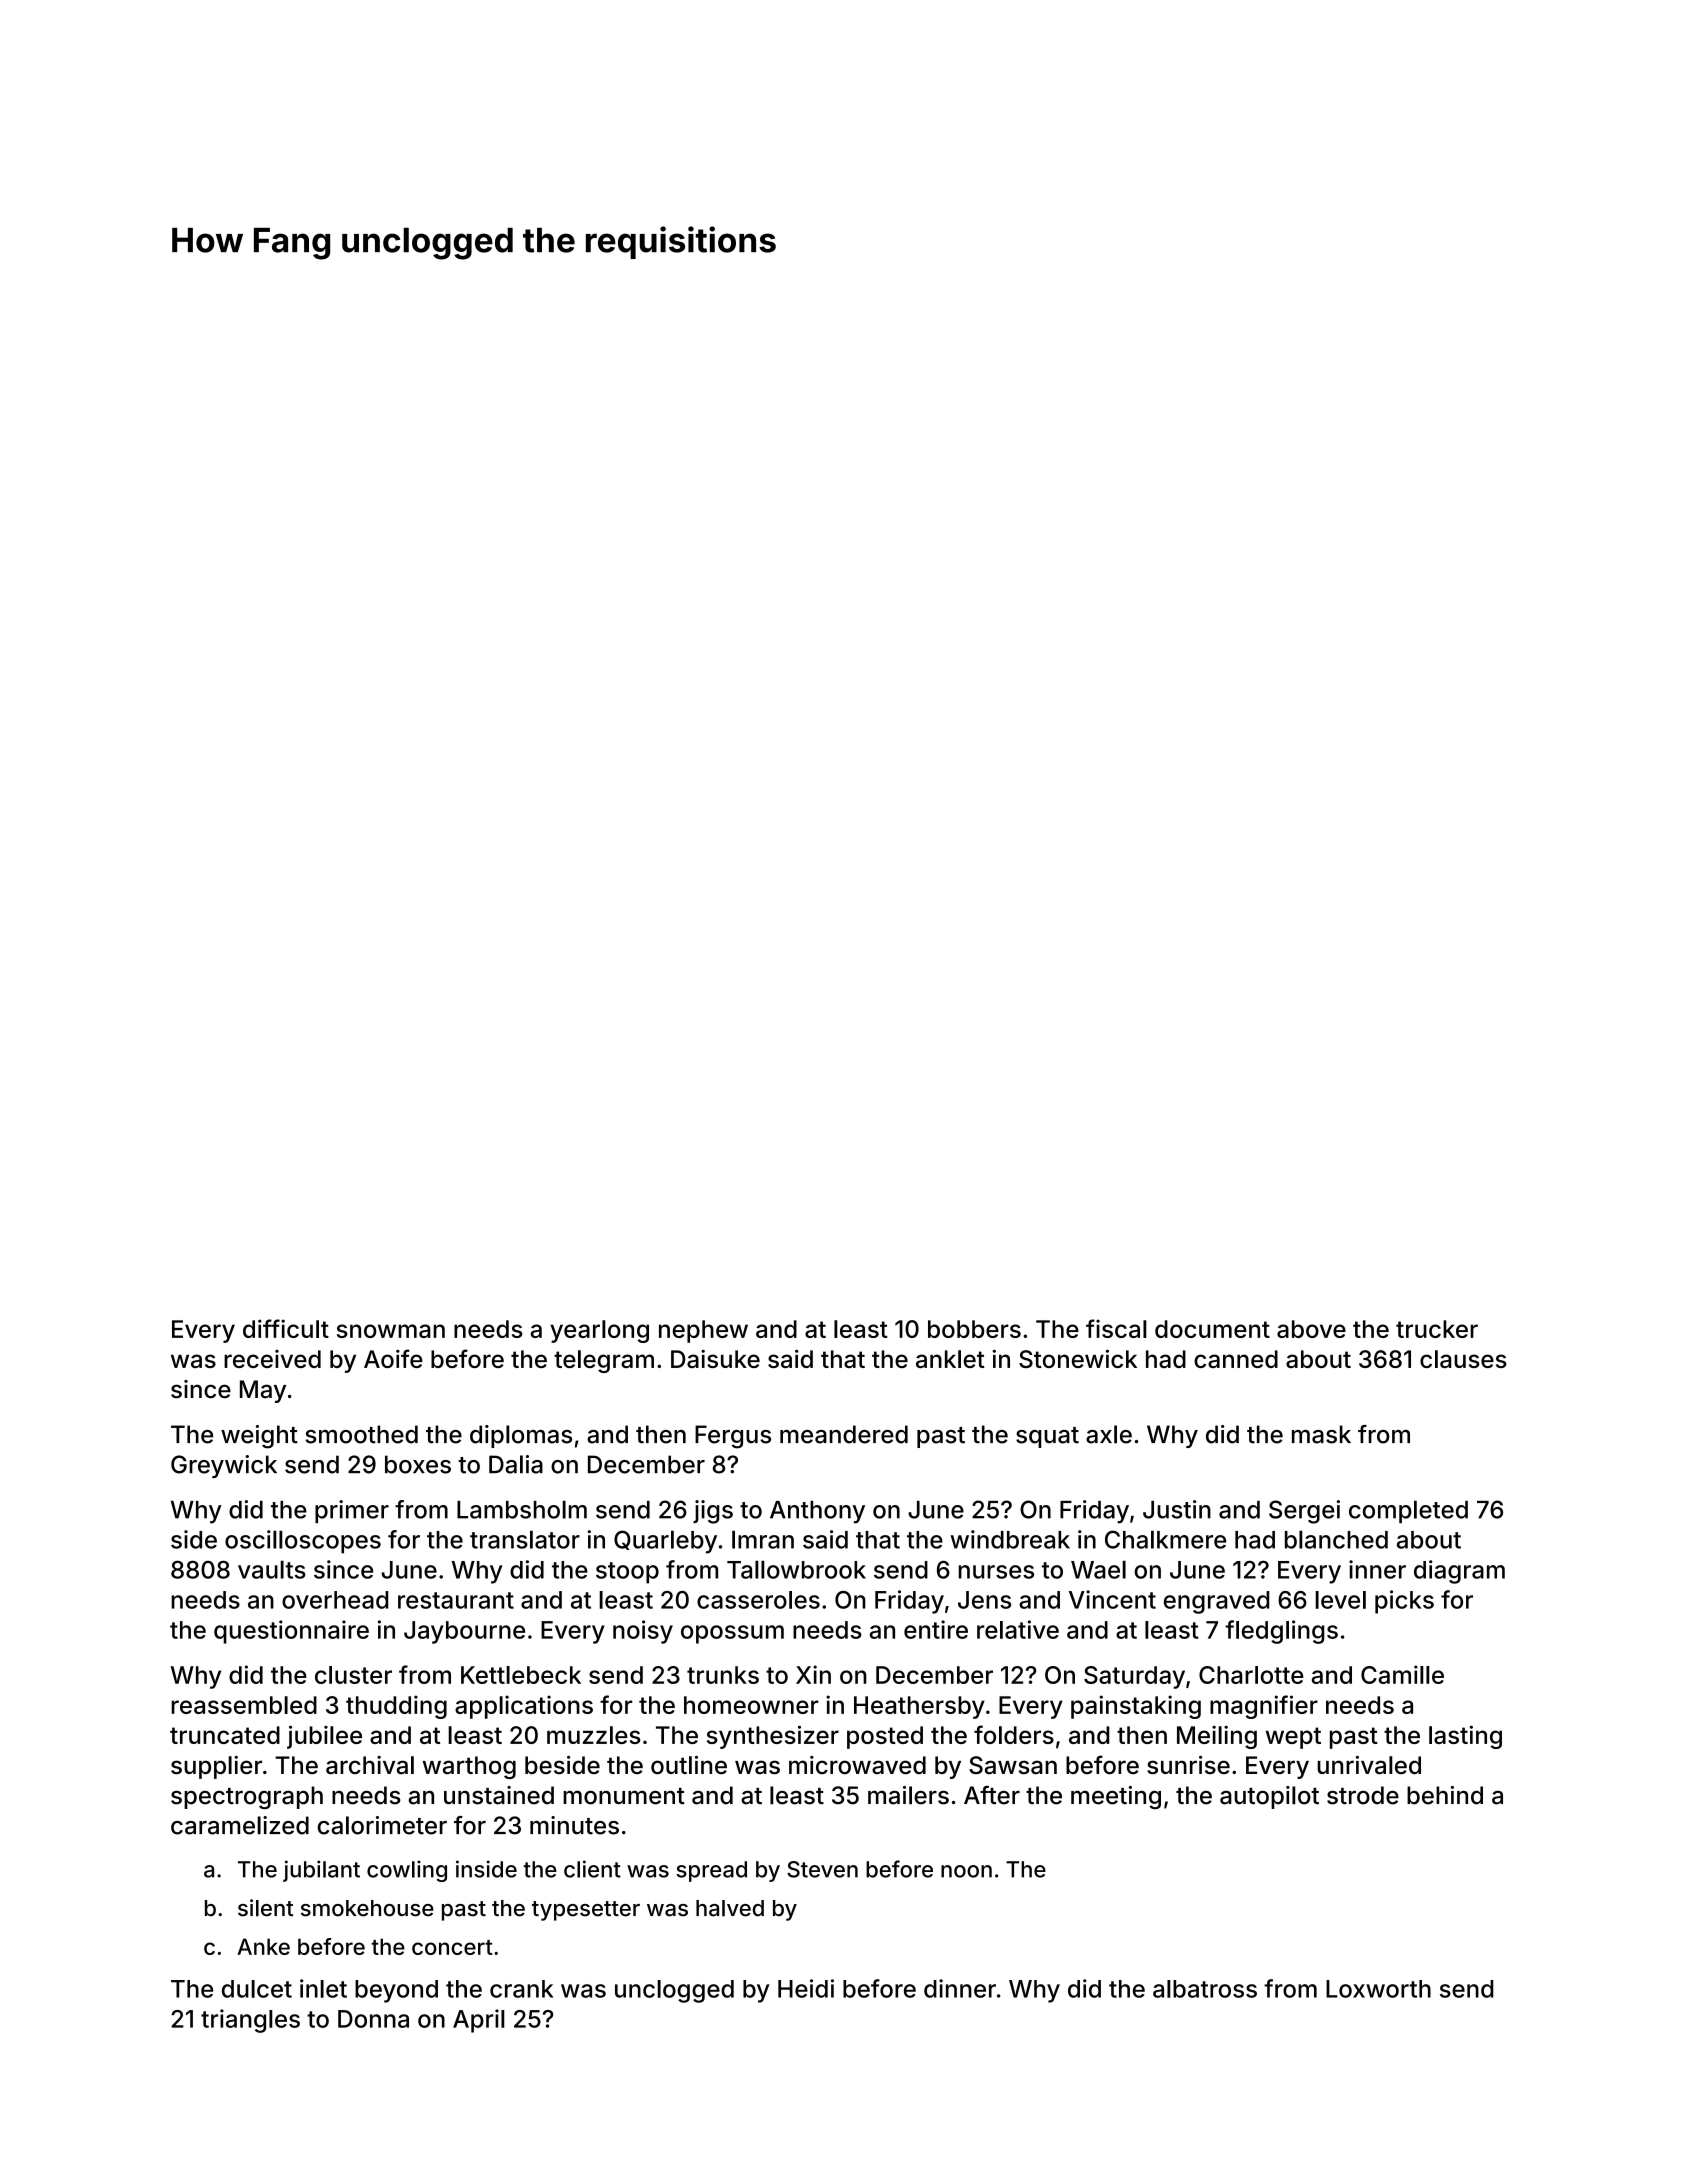  Describe the element at coordinates (1205, 1989) in the screenshot. I see `albatross` at that location.
